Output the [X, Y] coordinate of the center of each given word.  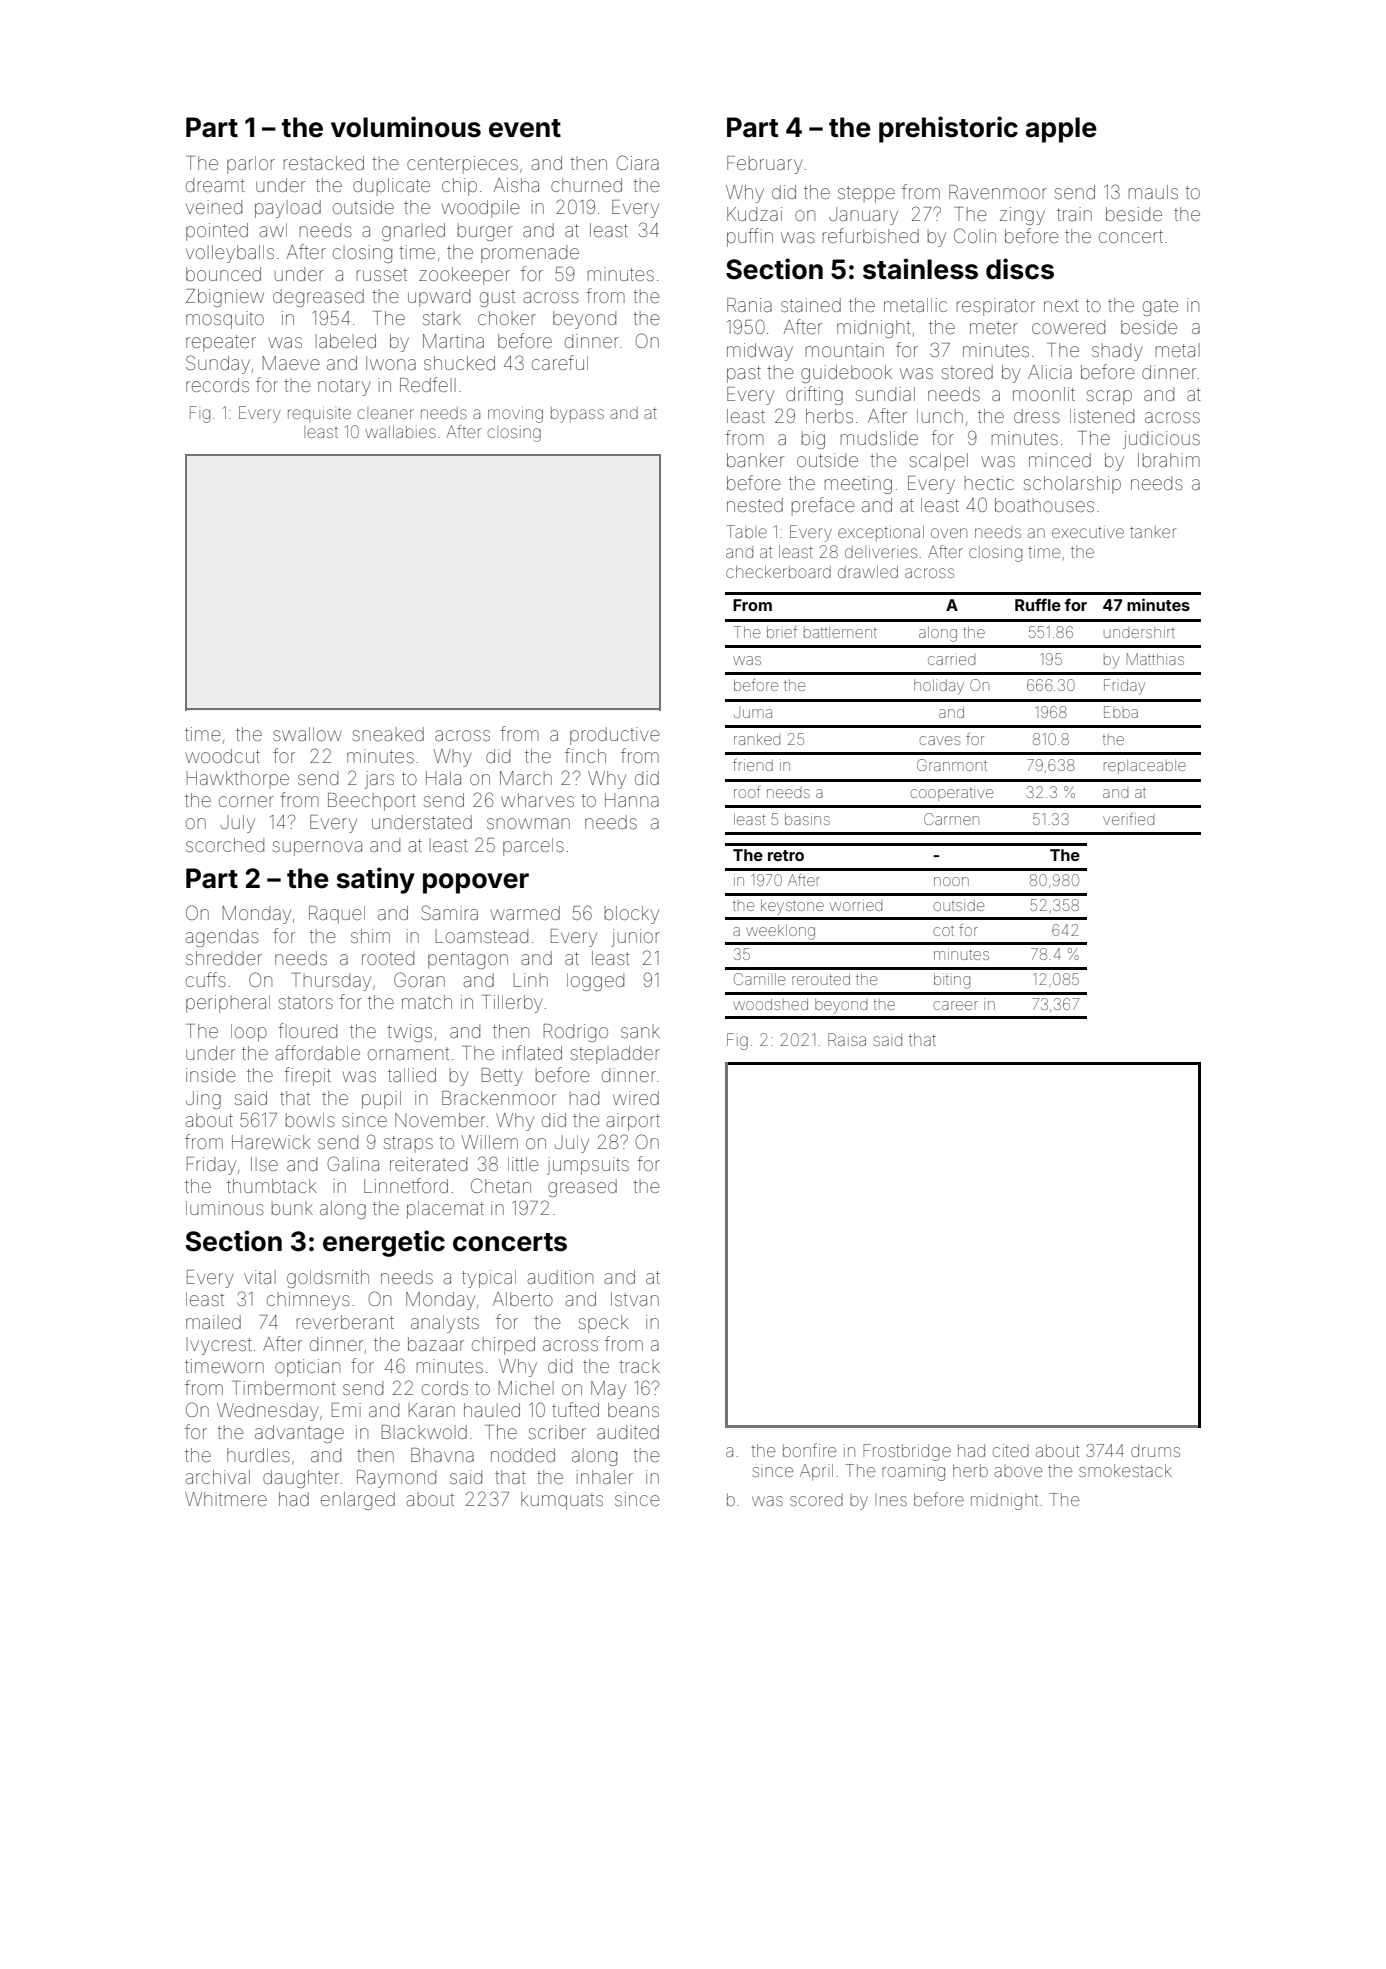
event [525, 128]
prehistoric [948, 129]
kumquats [562, 1501]
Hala [443, 778]
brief [782, 632]
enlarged [358, 1501]
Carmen [951, 819]
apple [1061, 130]
